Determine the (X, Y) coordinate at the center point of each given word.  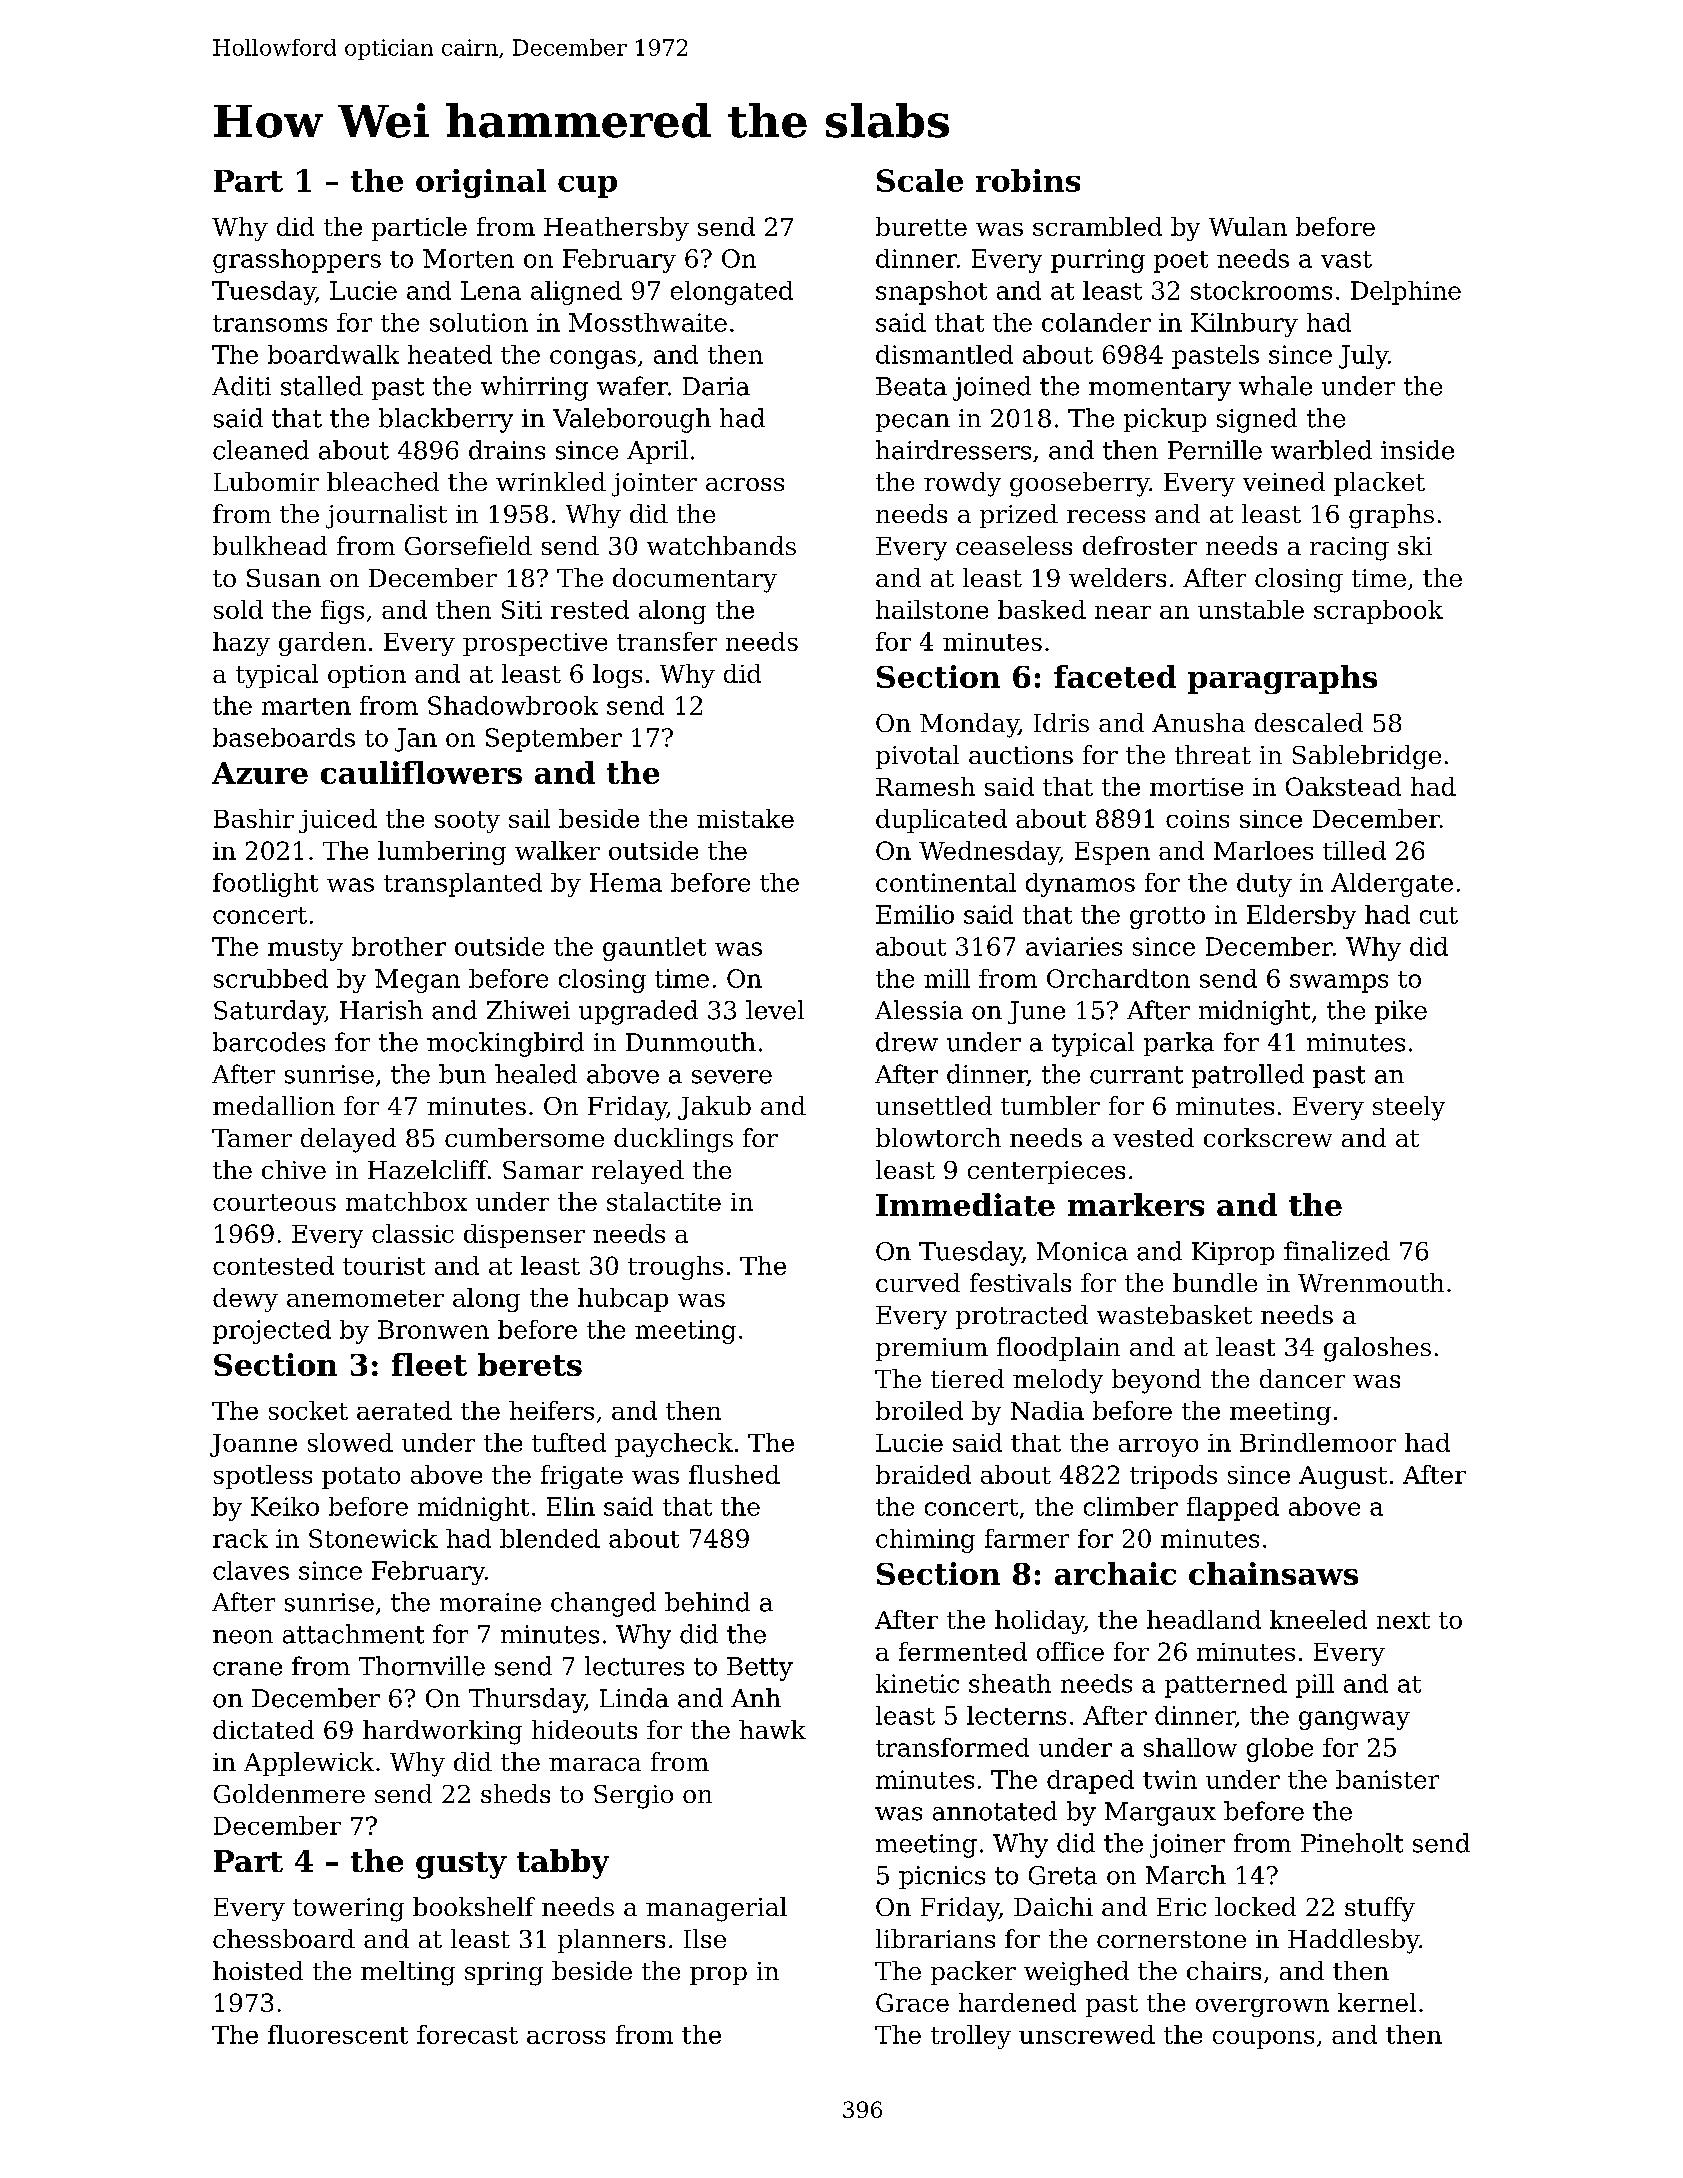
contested (273, 1265)
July (1363, 357)
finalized (1337, 1251)
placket (1379, 484)
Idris (1061, 722)
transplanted (463, 885)
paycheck (674, 1445)
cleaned (261, 450)
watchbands (721, 545)
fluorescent (338, 2034)
